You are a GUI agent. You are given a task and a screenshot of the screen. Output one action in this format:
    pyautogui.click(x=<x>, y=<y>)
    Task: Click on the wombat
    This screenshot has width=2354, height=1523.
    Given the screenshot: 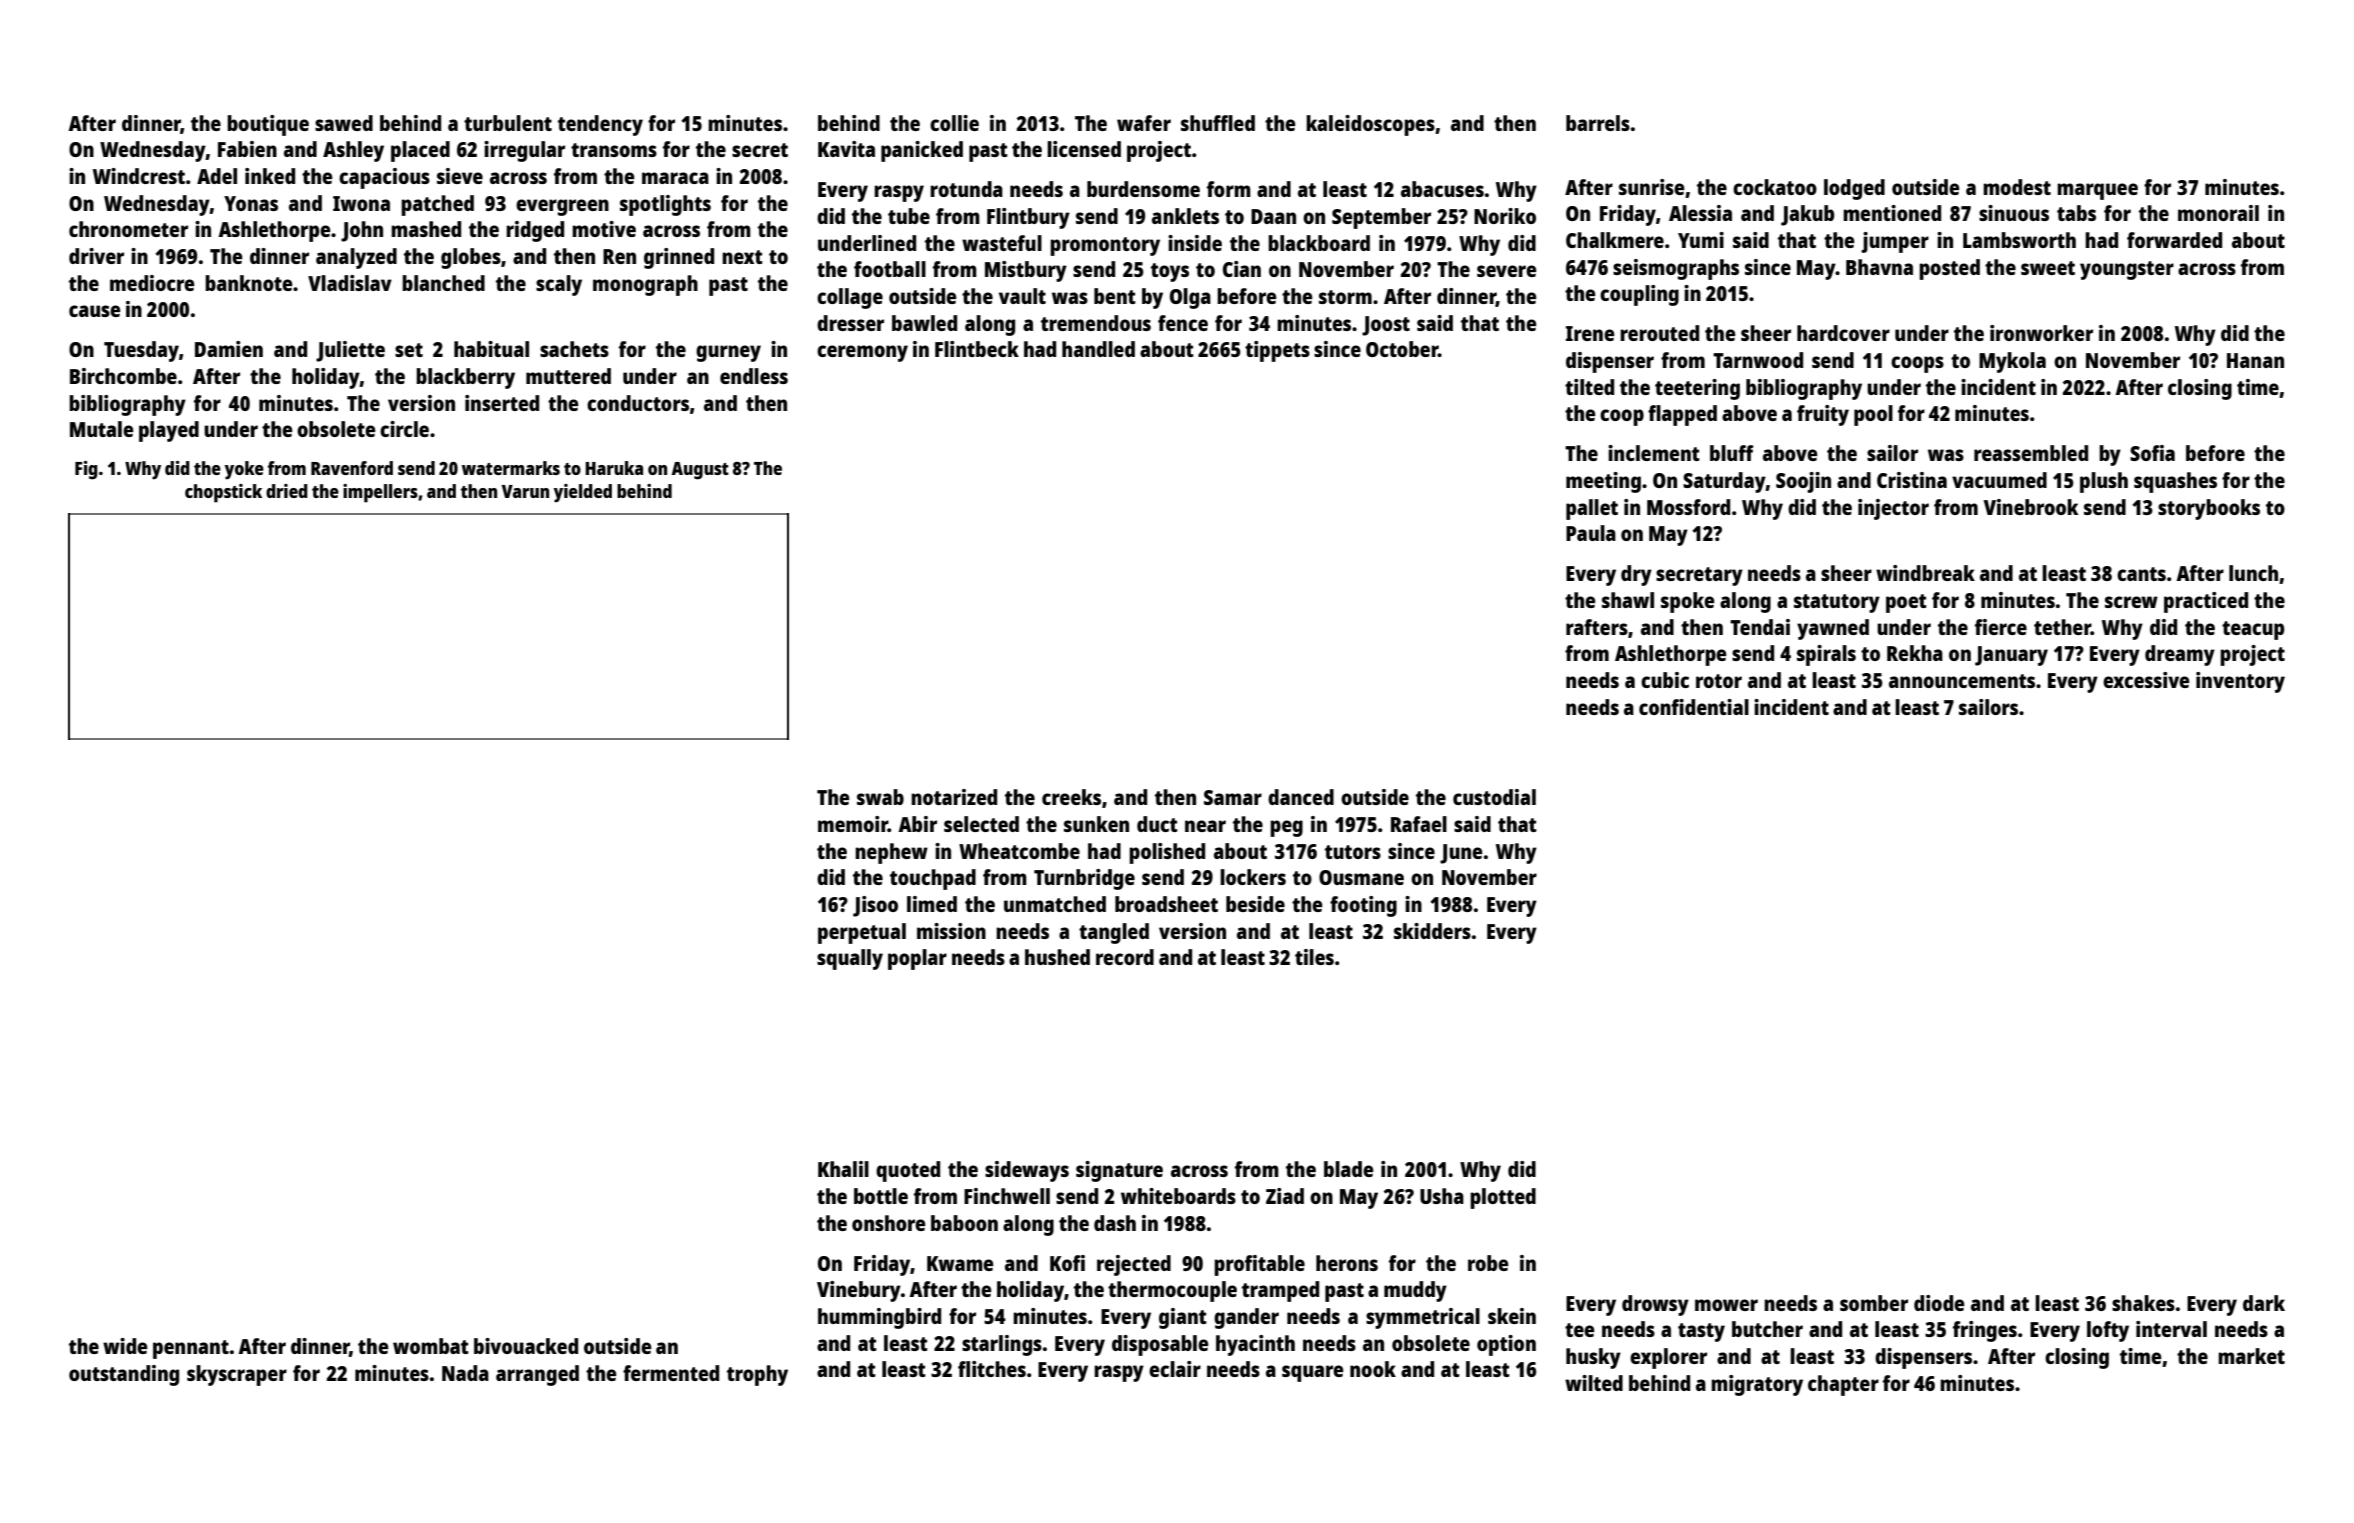 What is the action you would take?
    pyautogui.click(x=431, y=1346)
